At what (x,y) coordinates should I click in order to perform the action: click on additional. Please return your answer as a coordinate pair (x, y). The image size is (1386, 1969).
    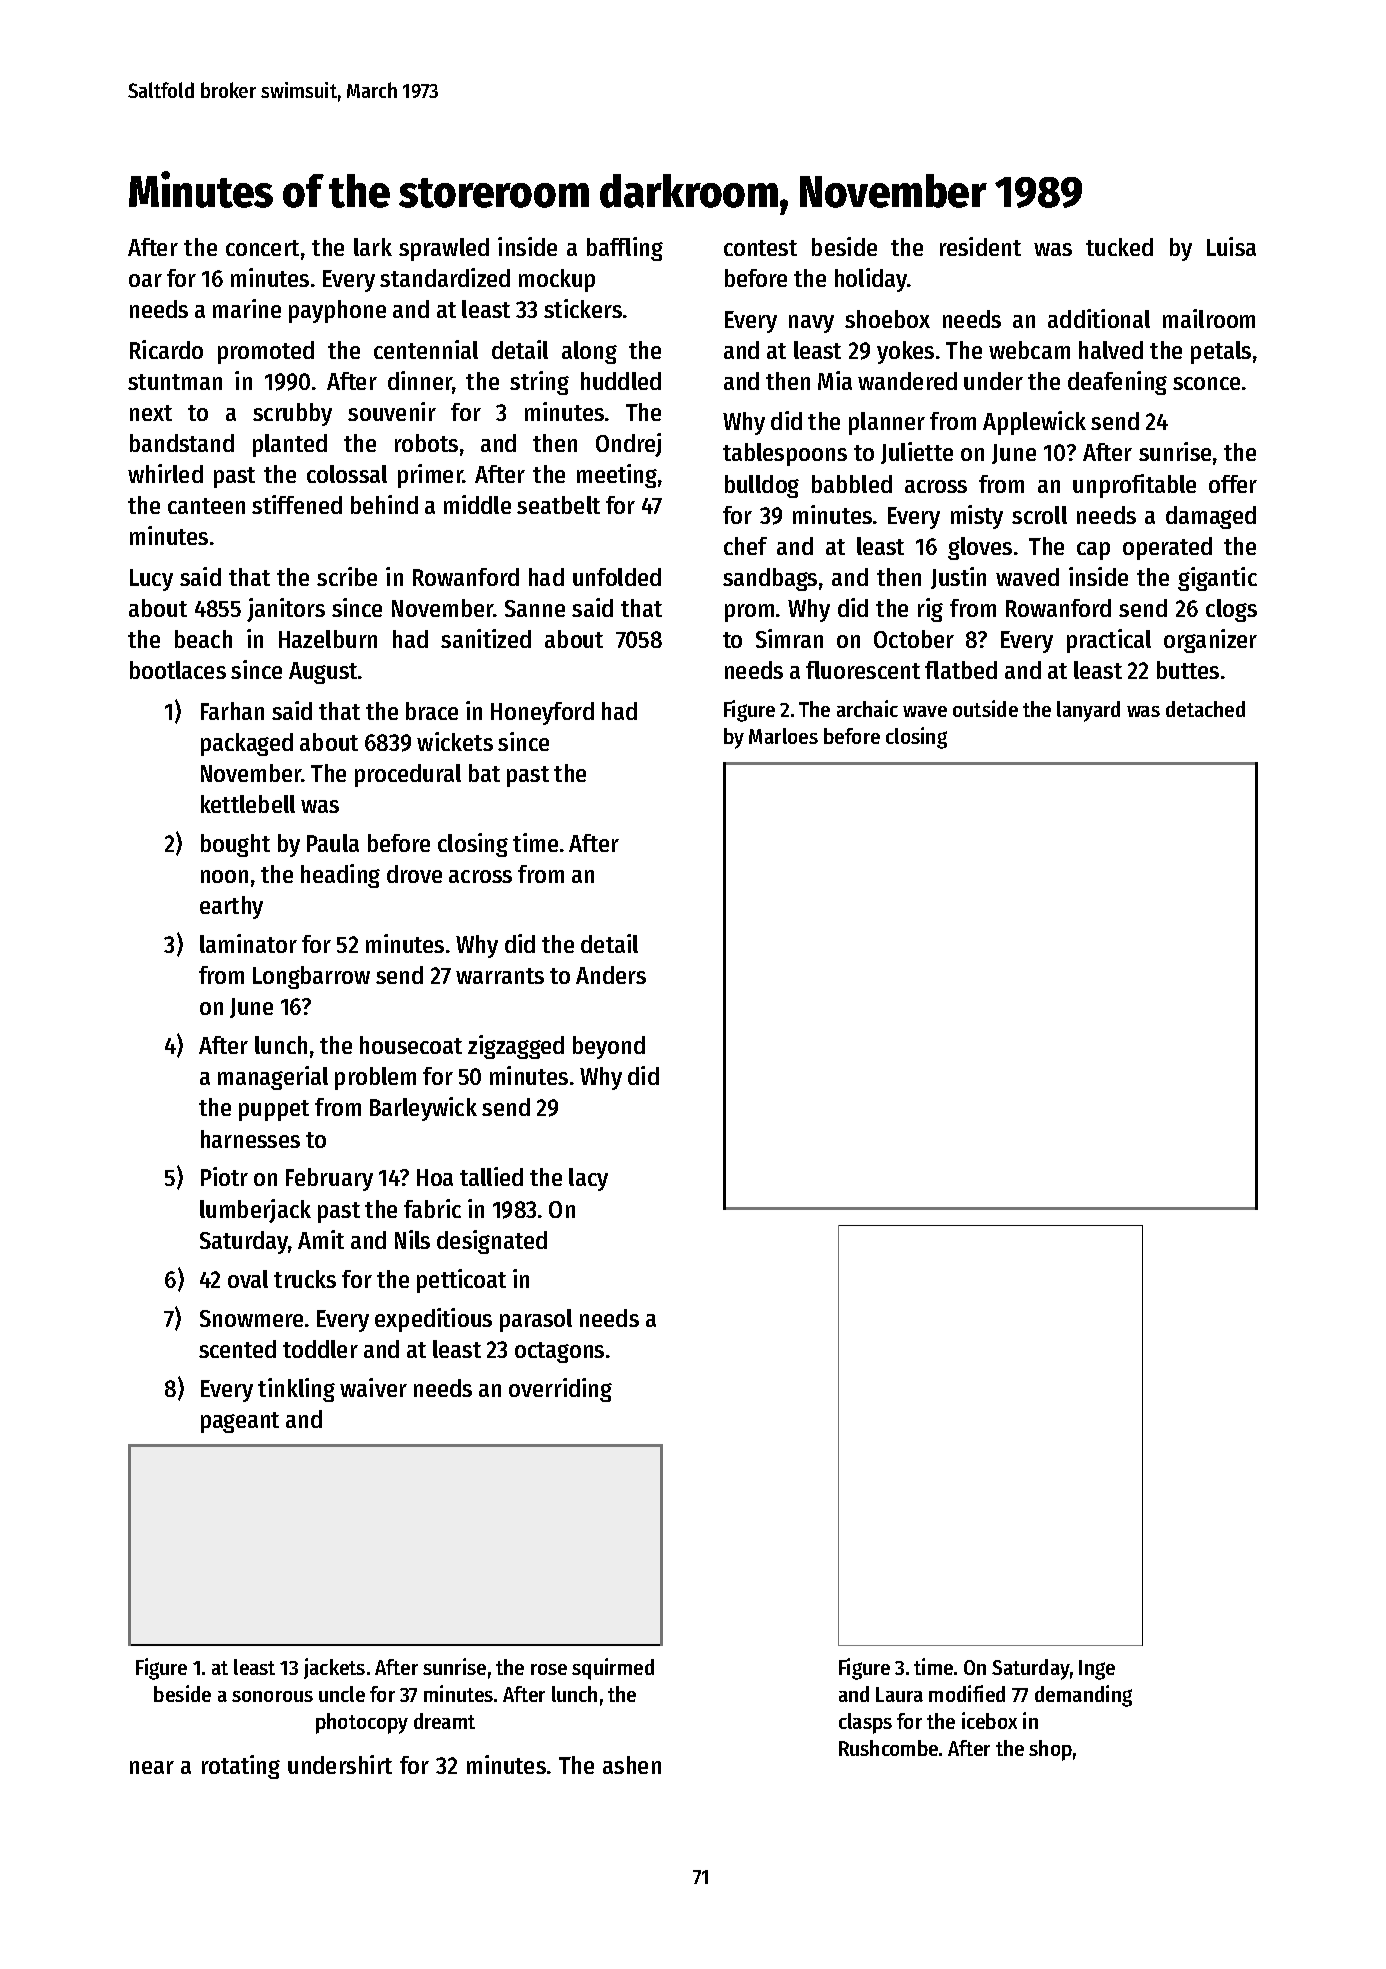
    Looking at the image, I should click on (1099, 318).
